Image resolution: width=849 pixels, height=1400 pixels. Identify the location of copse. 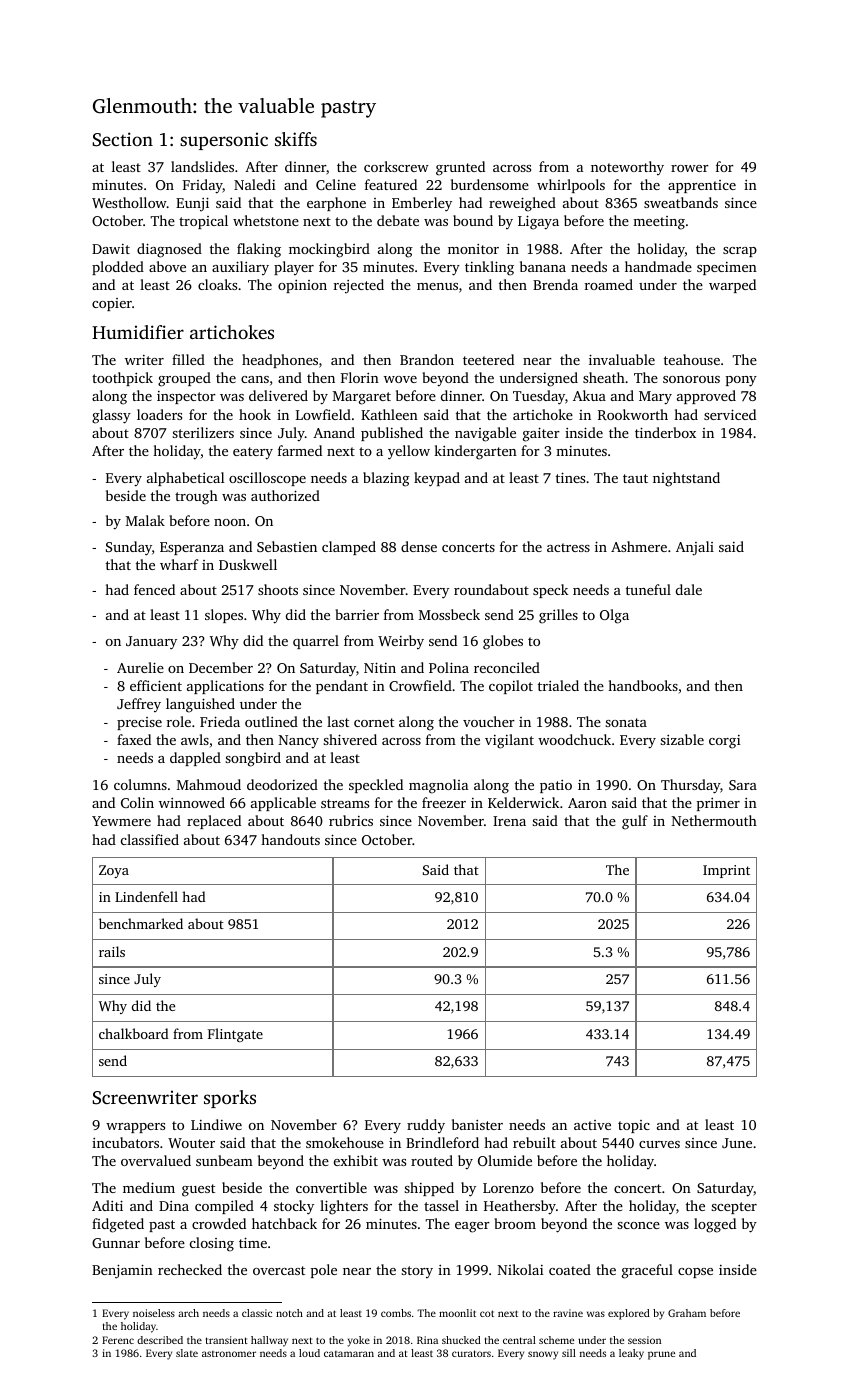
(695, 1273).
